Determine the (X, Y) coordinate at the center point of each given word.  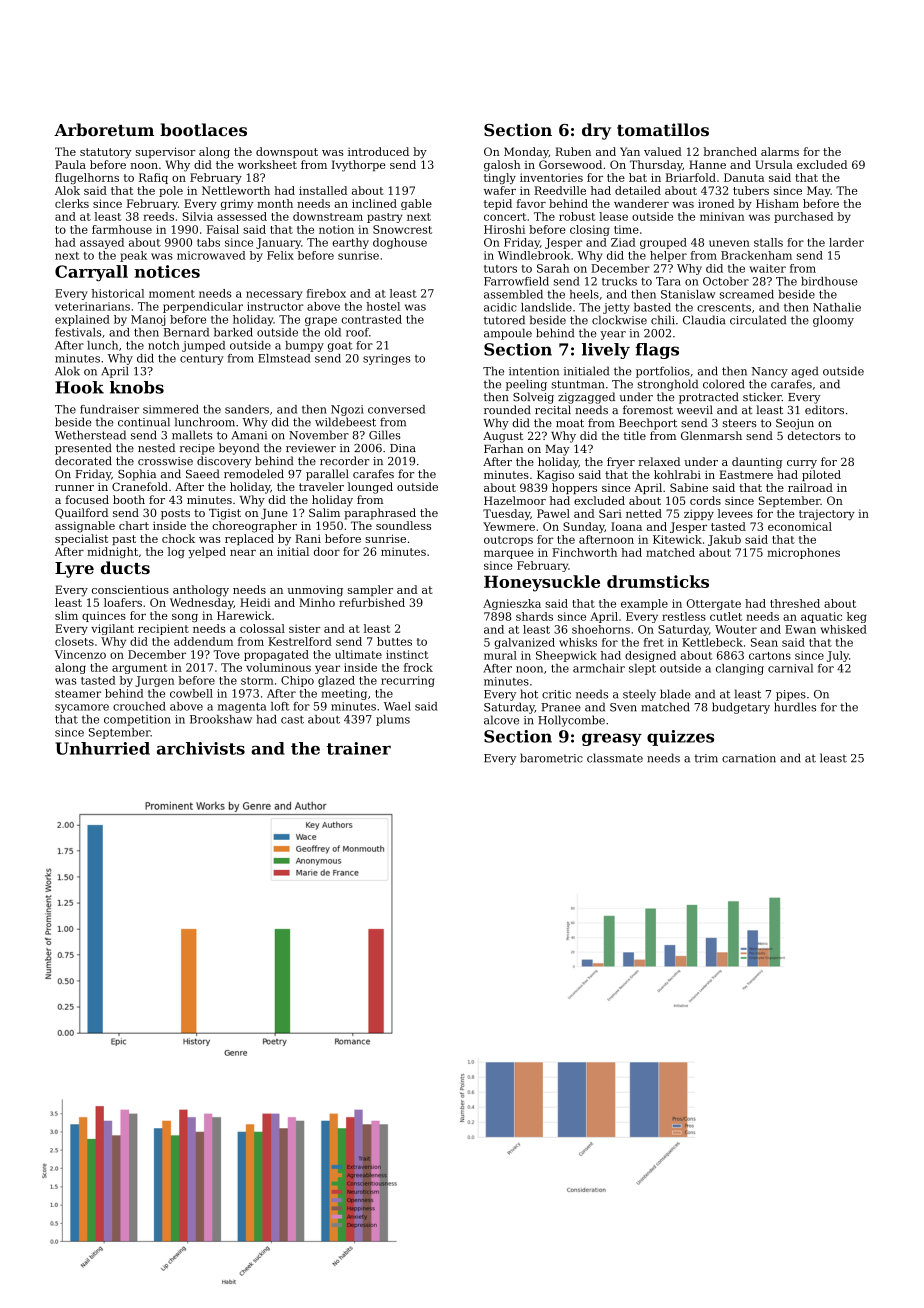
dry (596, 131)
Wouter (736, 629)
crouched (139, 706)
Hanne (707, 164)
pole (171, 191)
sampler (370, 590)
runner (74, 488)
